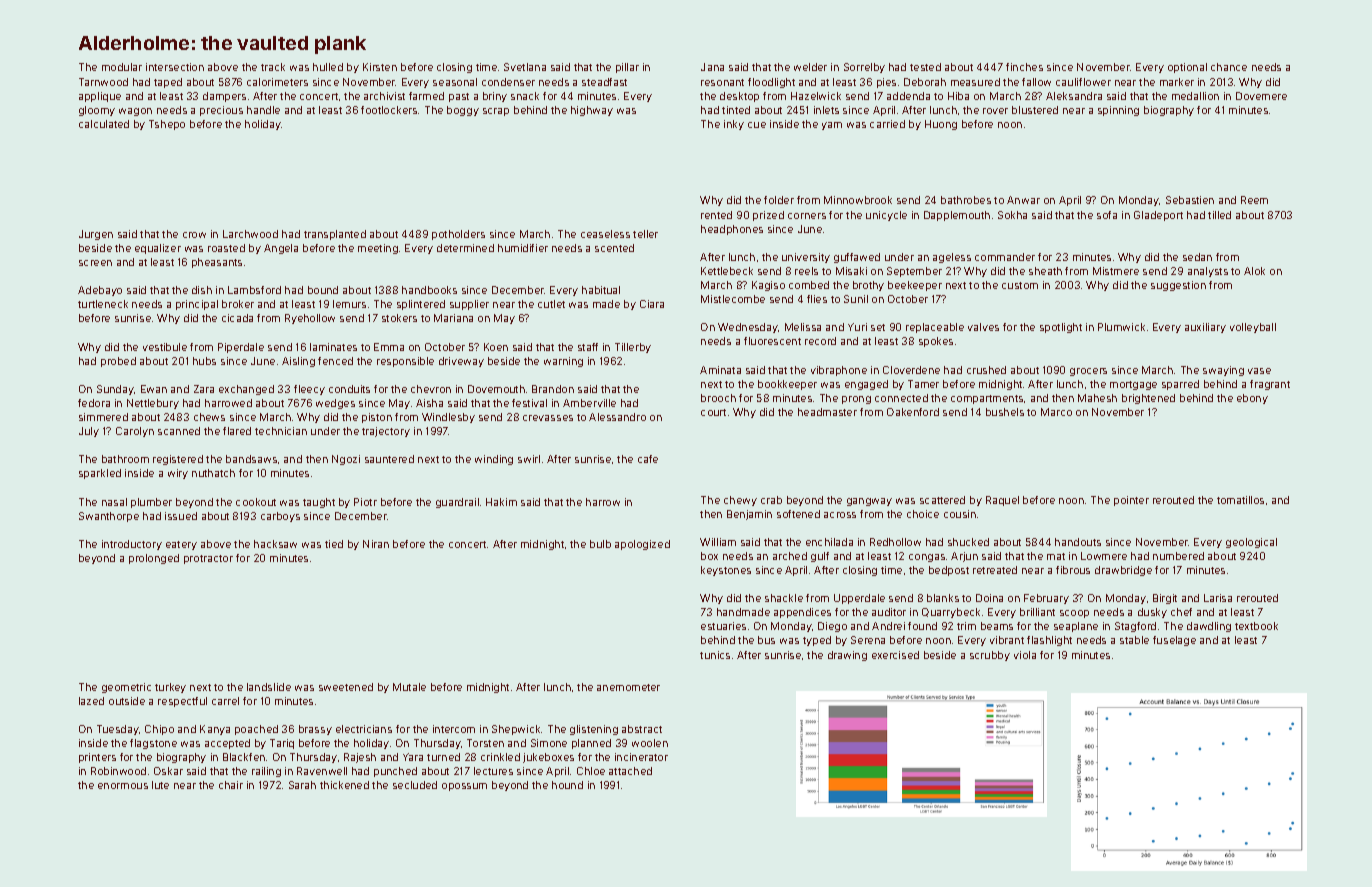 The image size is (1372, 887). Describe the element at coordinates (832, 126) in the page. I see `yam` at that location.
